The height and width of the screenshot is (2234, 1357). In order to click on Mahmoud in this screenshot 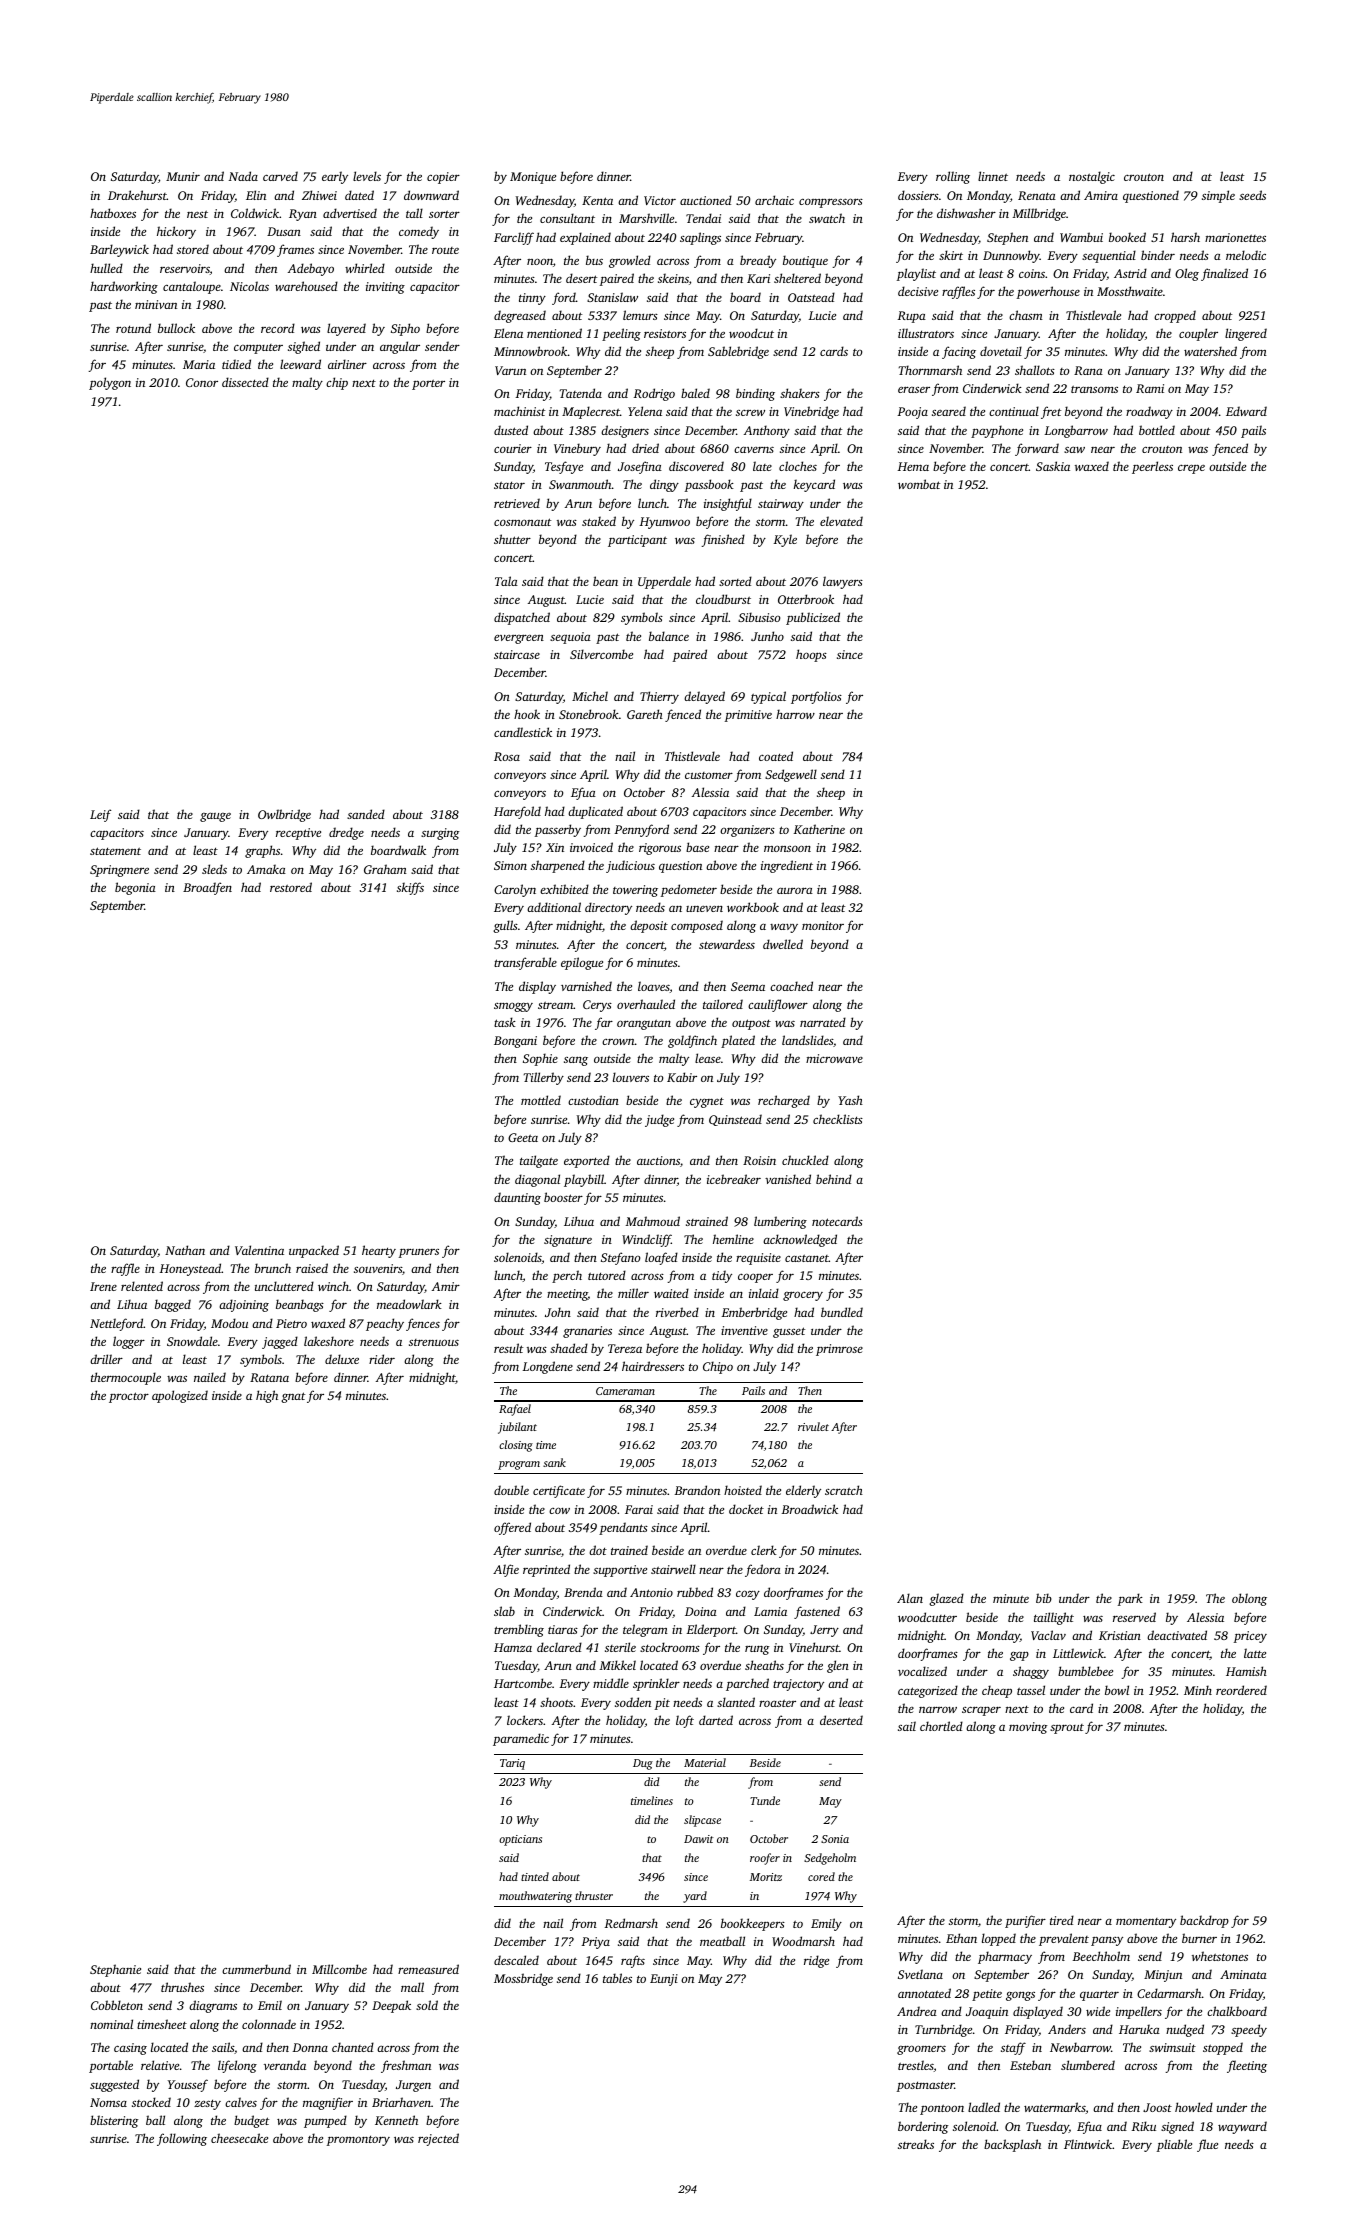, I will do `click(653, 1221)`.
